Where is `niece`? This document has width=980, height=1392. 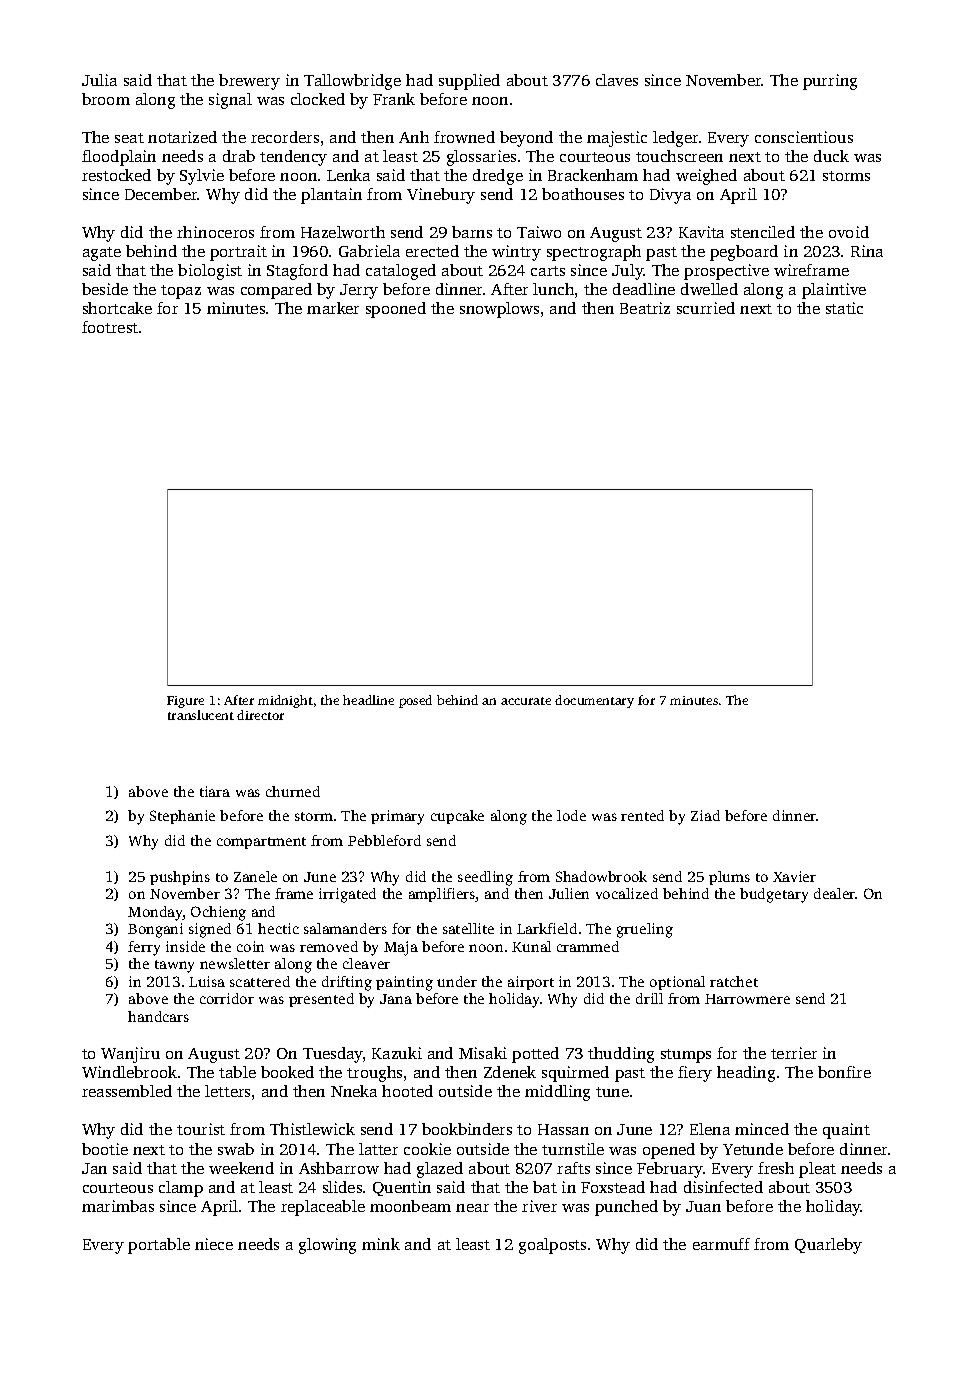
niece is located at coordinates (214, 1244).
